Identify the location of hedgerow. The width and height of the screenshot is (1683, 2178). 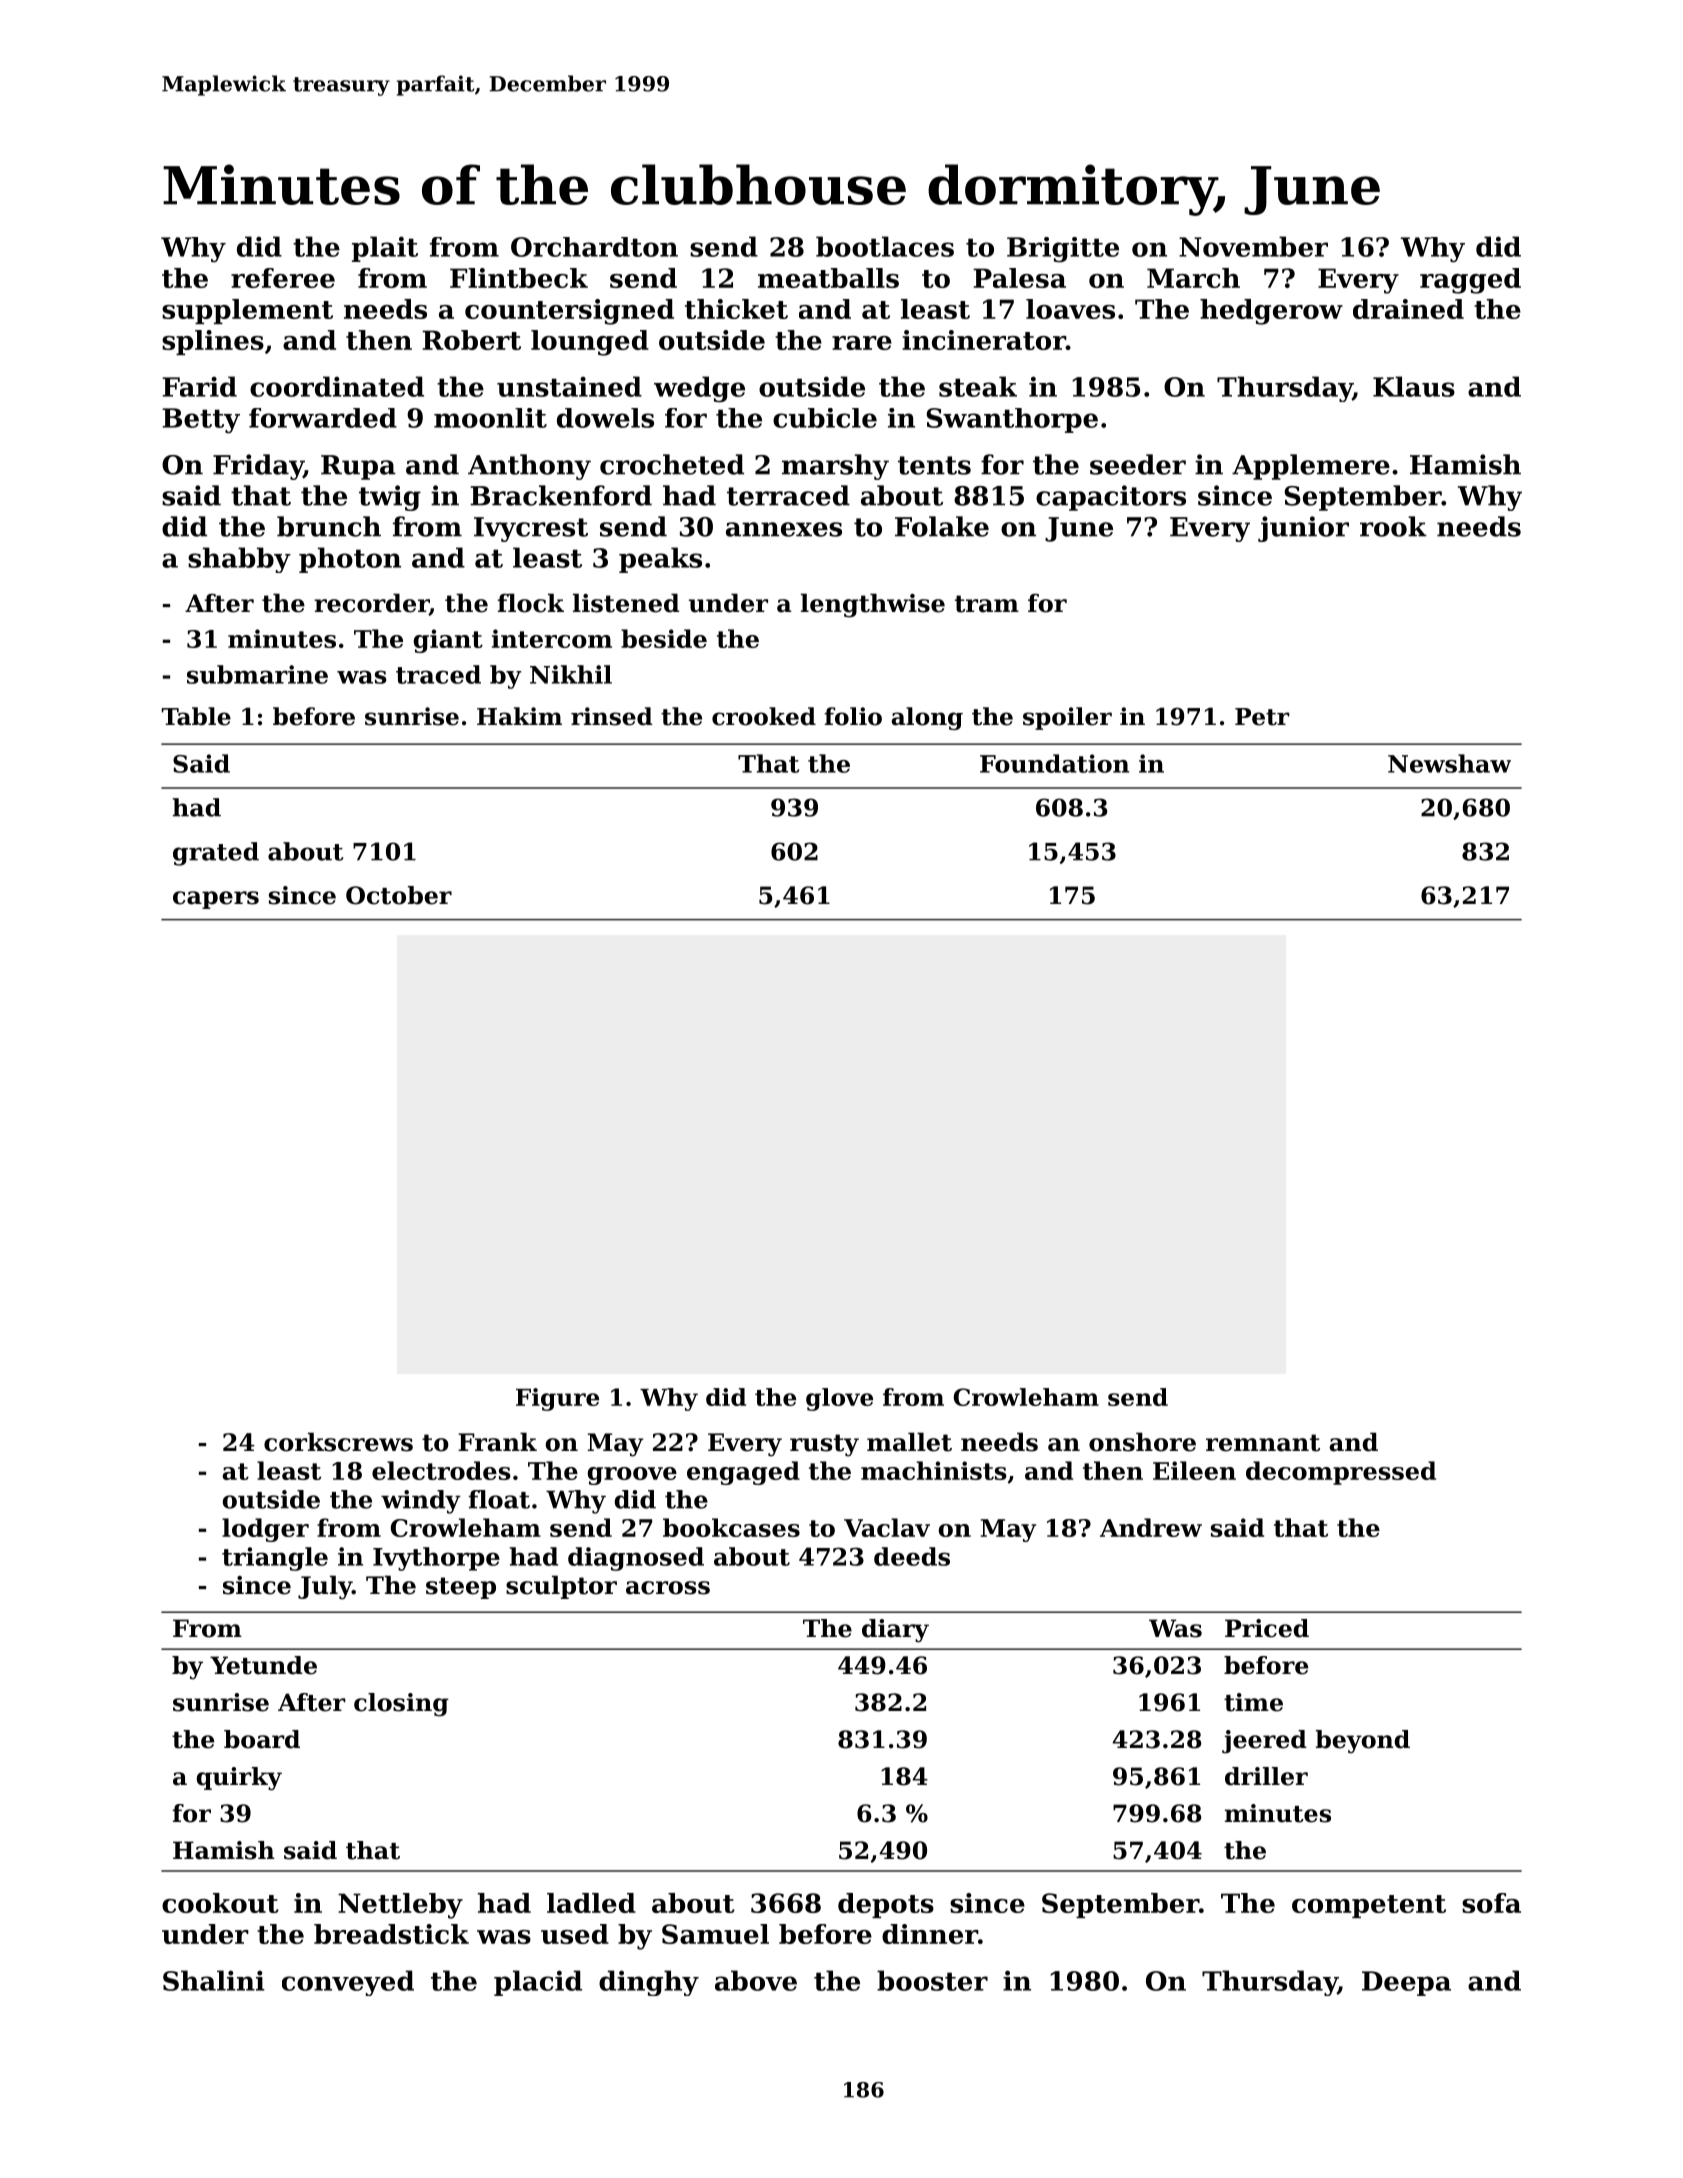
(1271, 312).
